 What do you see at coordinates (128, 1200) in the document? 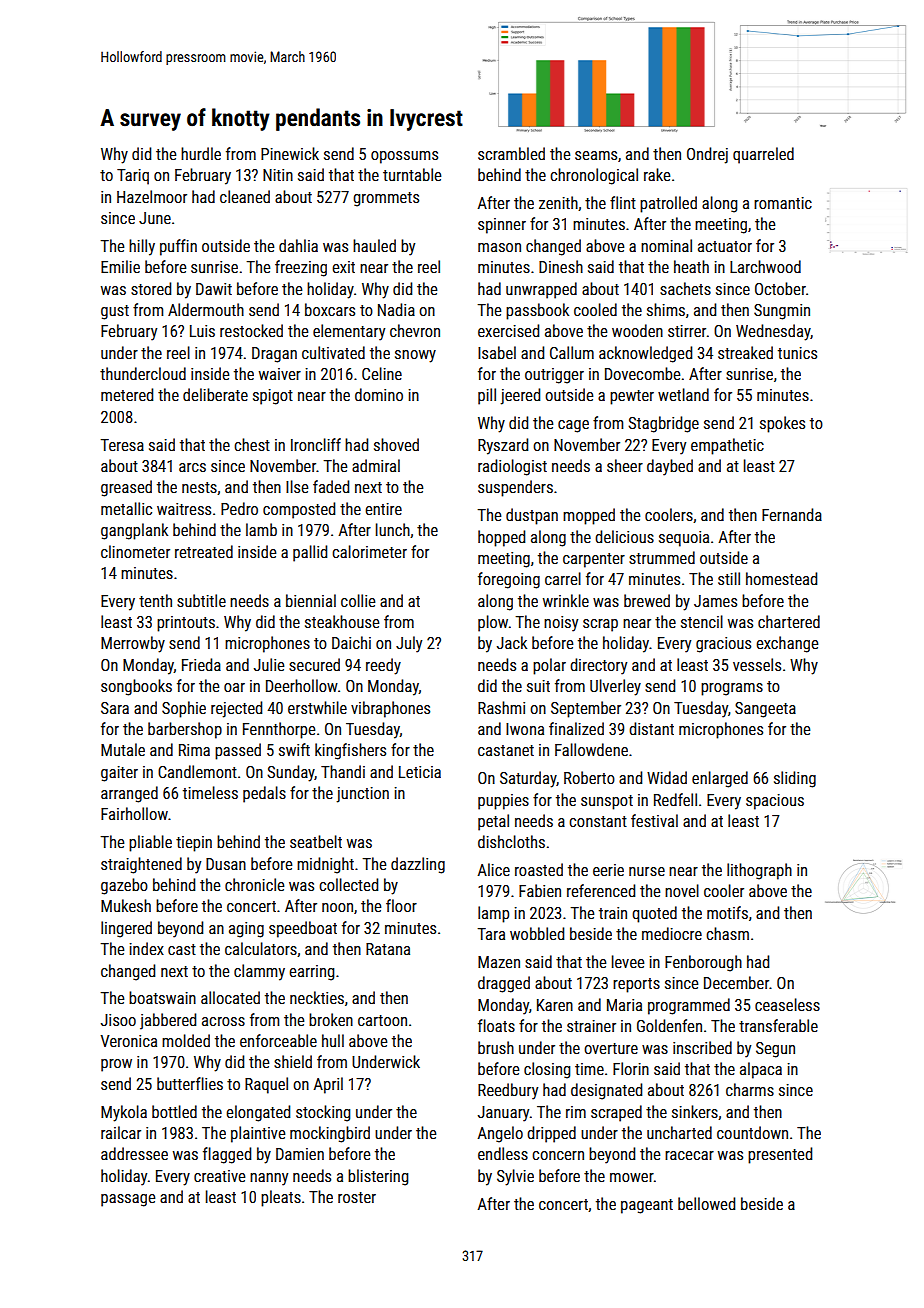
I see `passage` at bounding box center [128, 1200].
